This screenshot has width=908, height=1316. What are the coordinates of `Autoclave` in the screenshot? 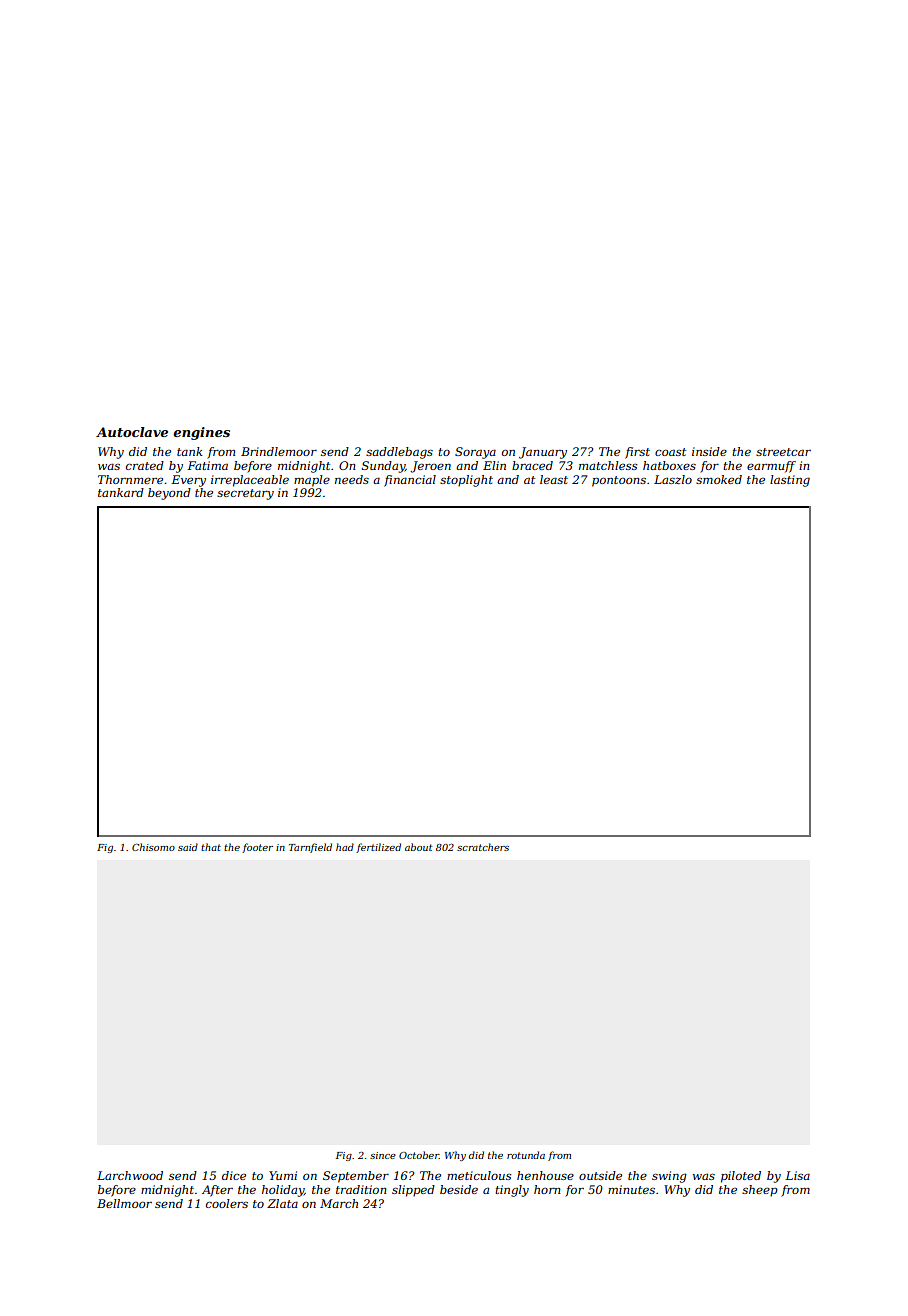 It's located at (132, 432).
